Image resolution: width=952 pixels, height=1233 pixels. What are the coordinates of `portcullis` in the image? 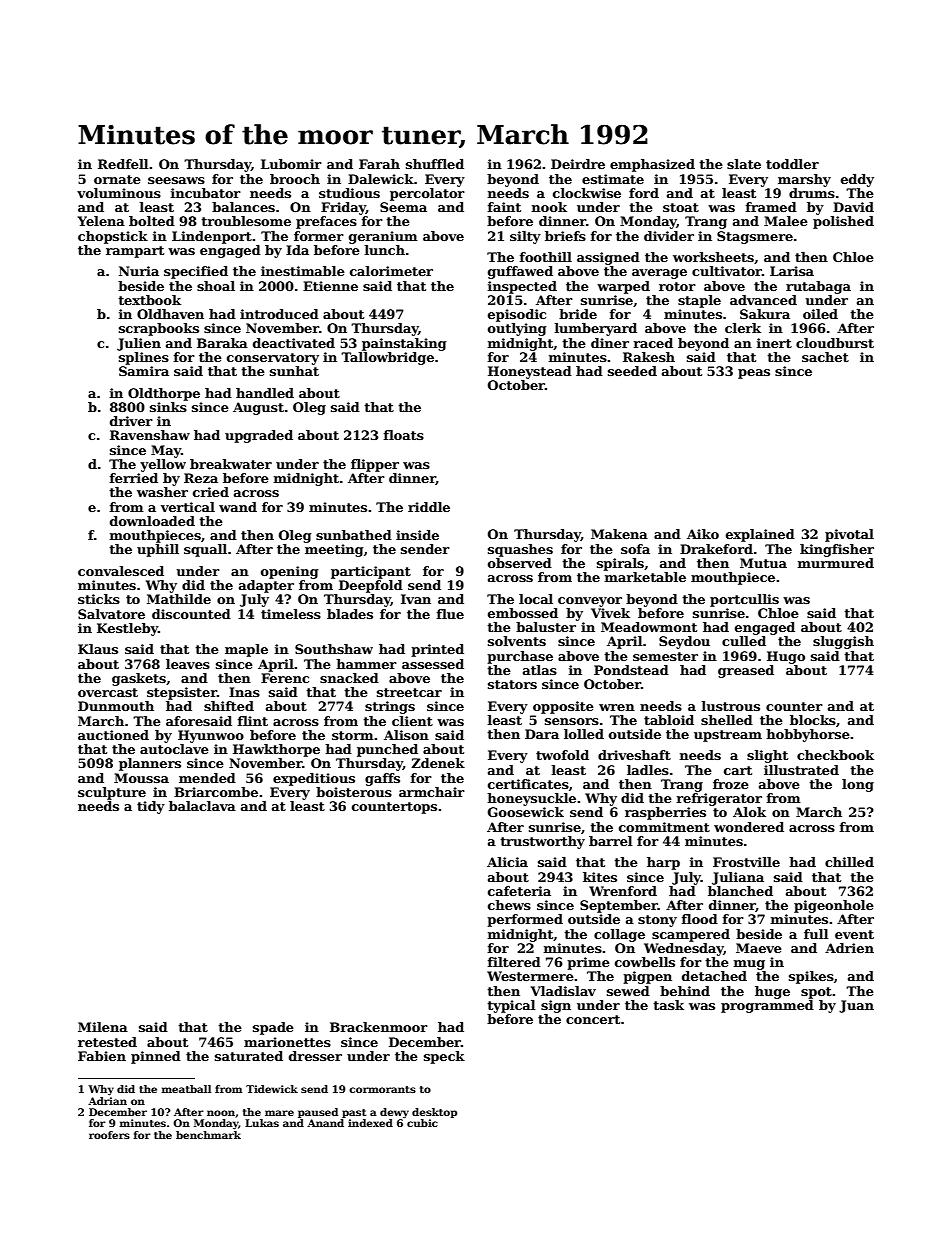 It's located at (744, 600).
